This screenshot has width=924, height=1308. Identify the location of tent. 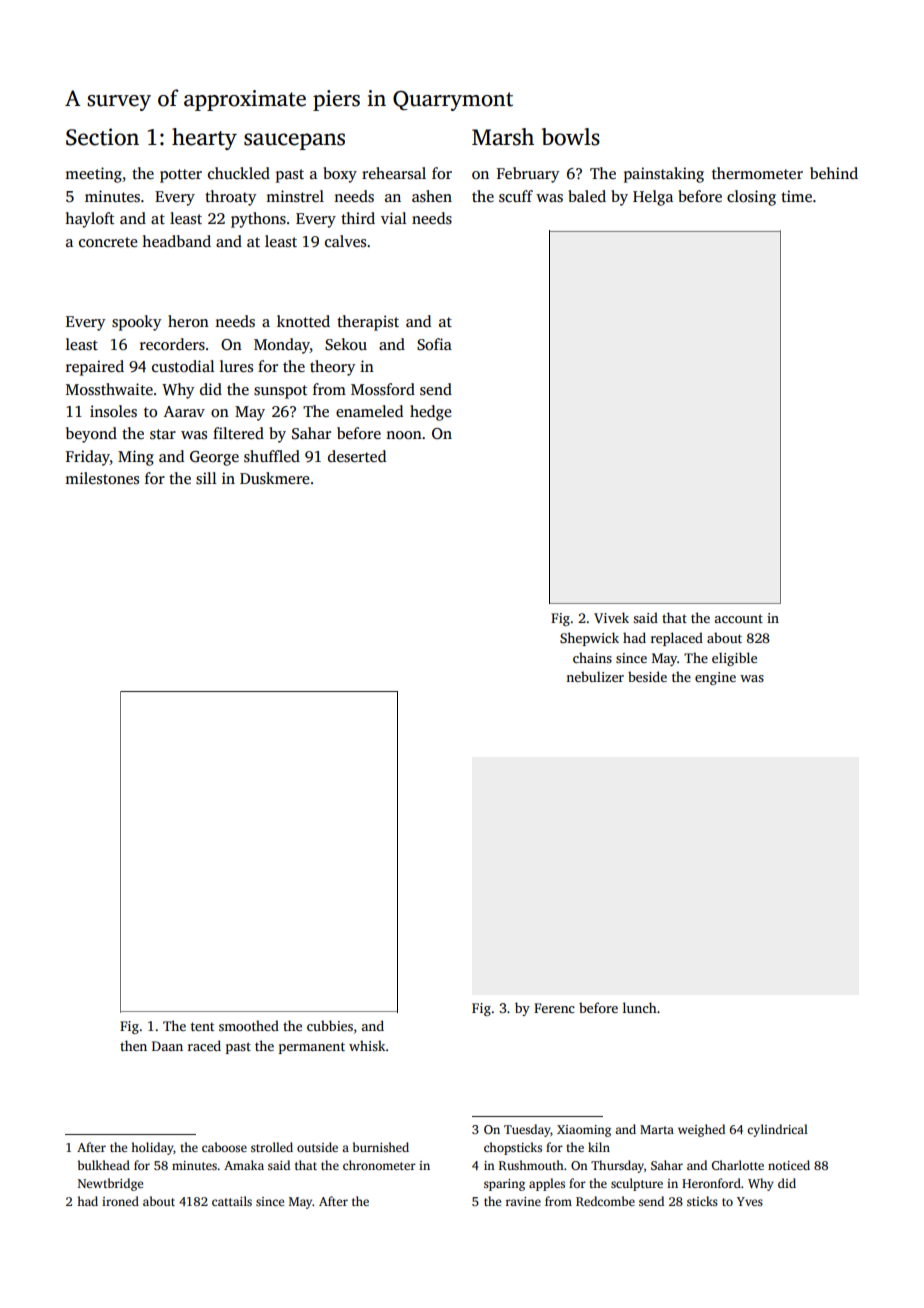
(202, 1026).
